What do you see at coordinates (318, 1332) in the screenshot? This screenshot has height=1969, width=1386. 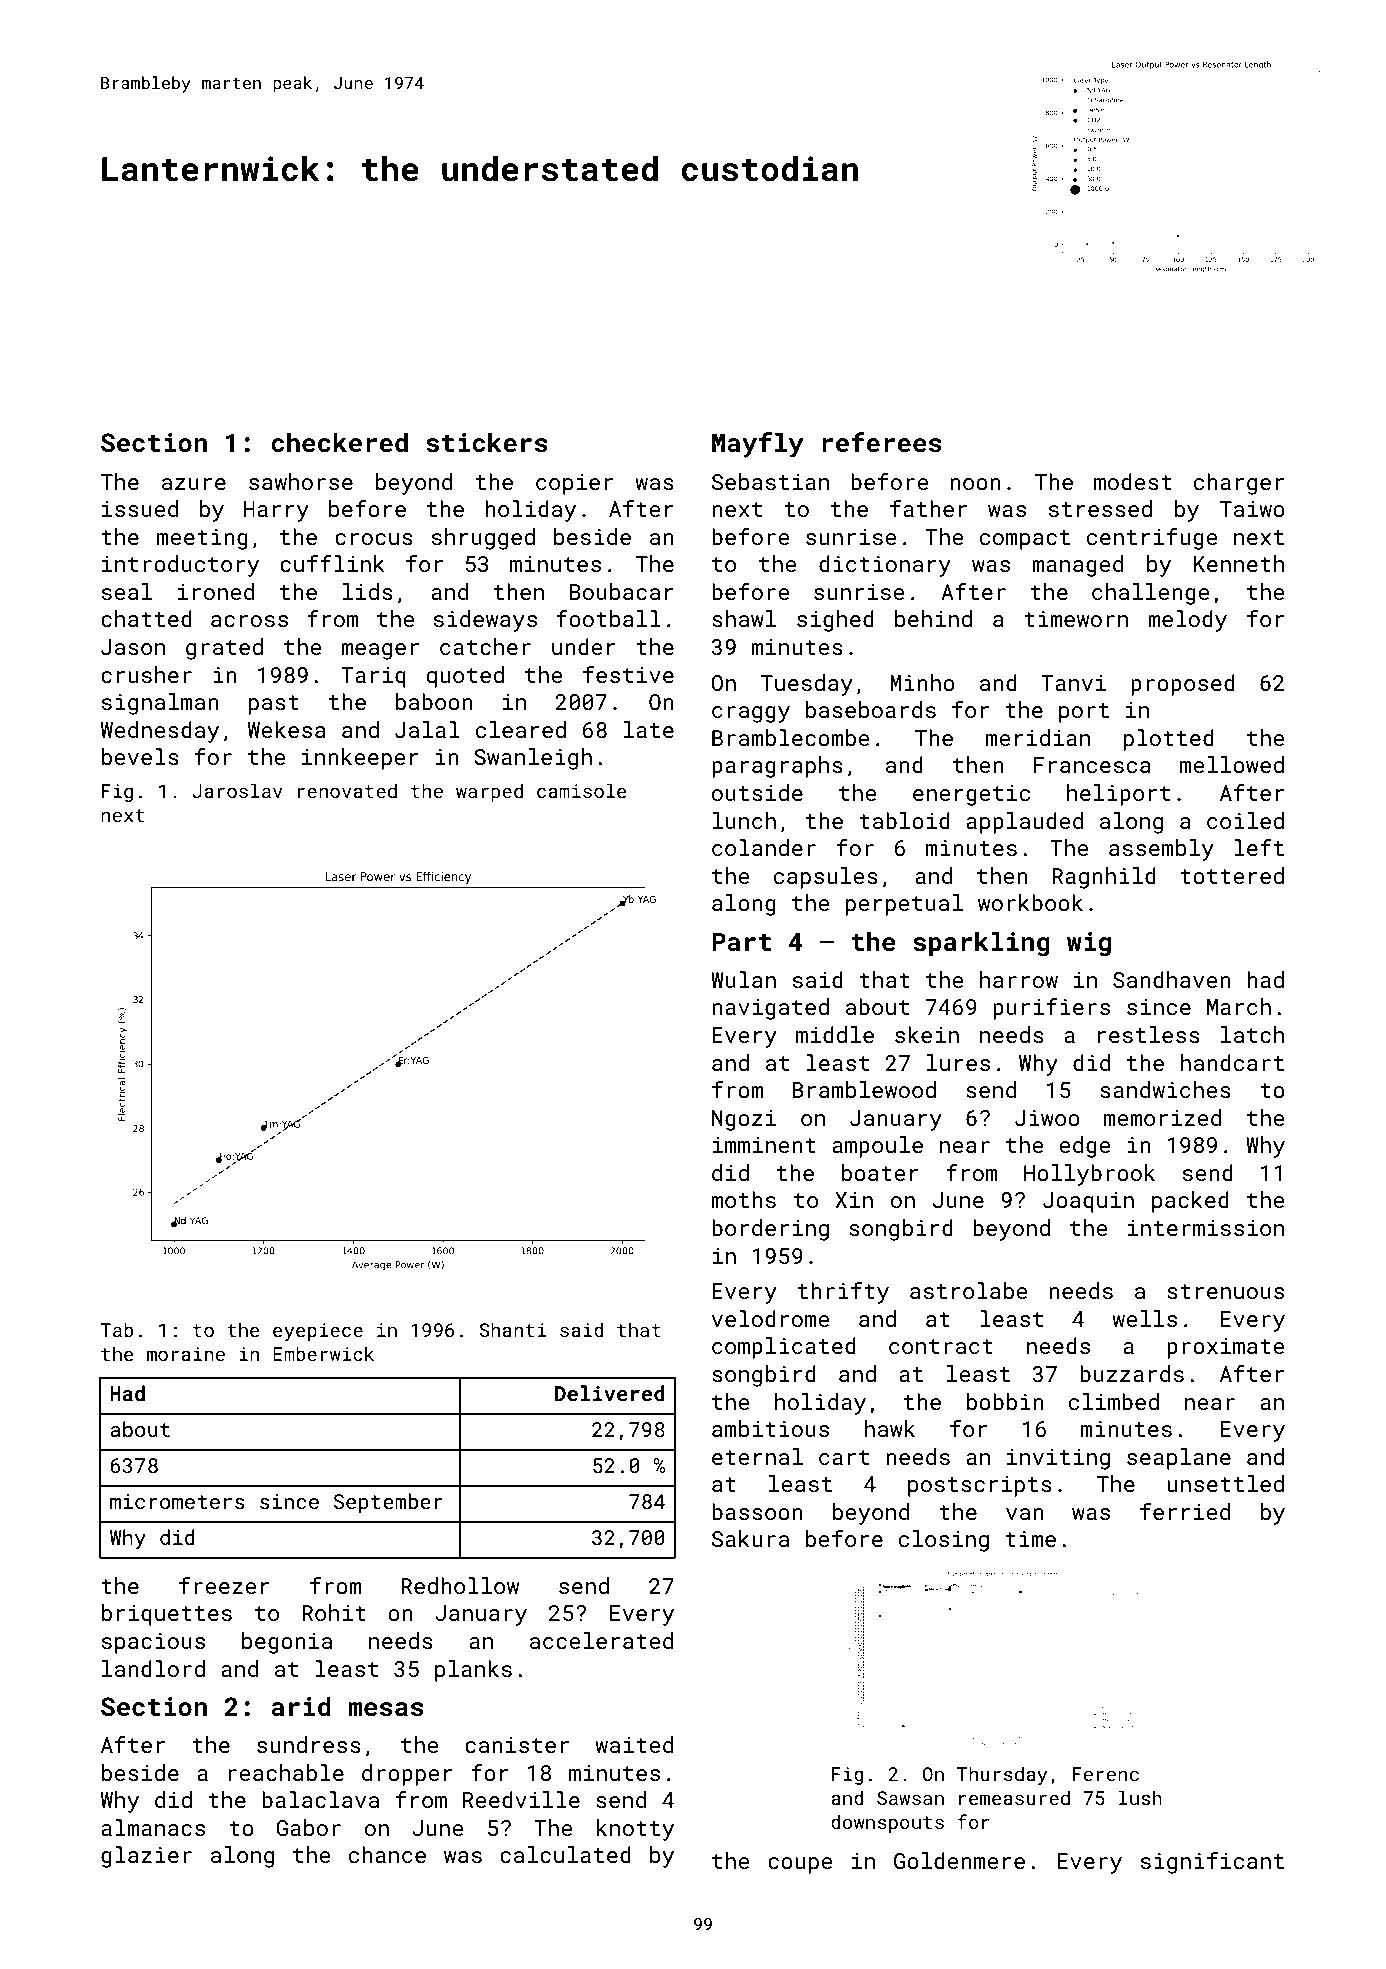 I see `eyepiece` at bounding box center [318, 1332].
